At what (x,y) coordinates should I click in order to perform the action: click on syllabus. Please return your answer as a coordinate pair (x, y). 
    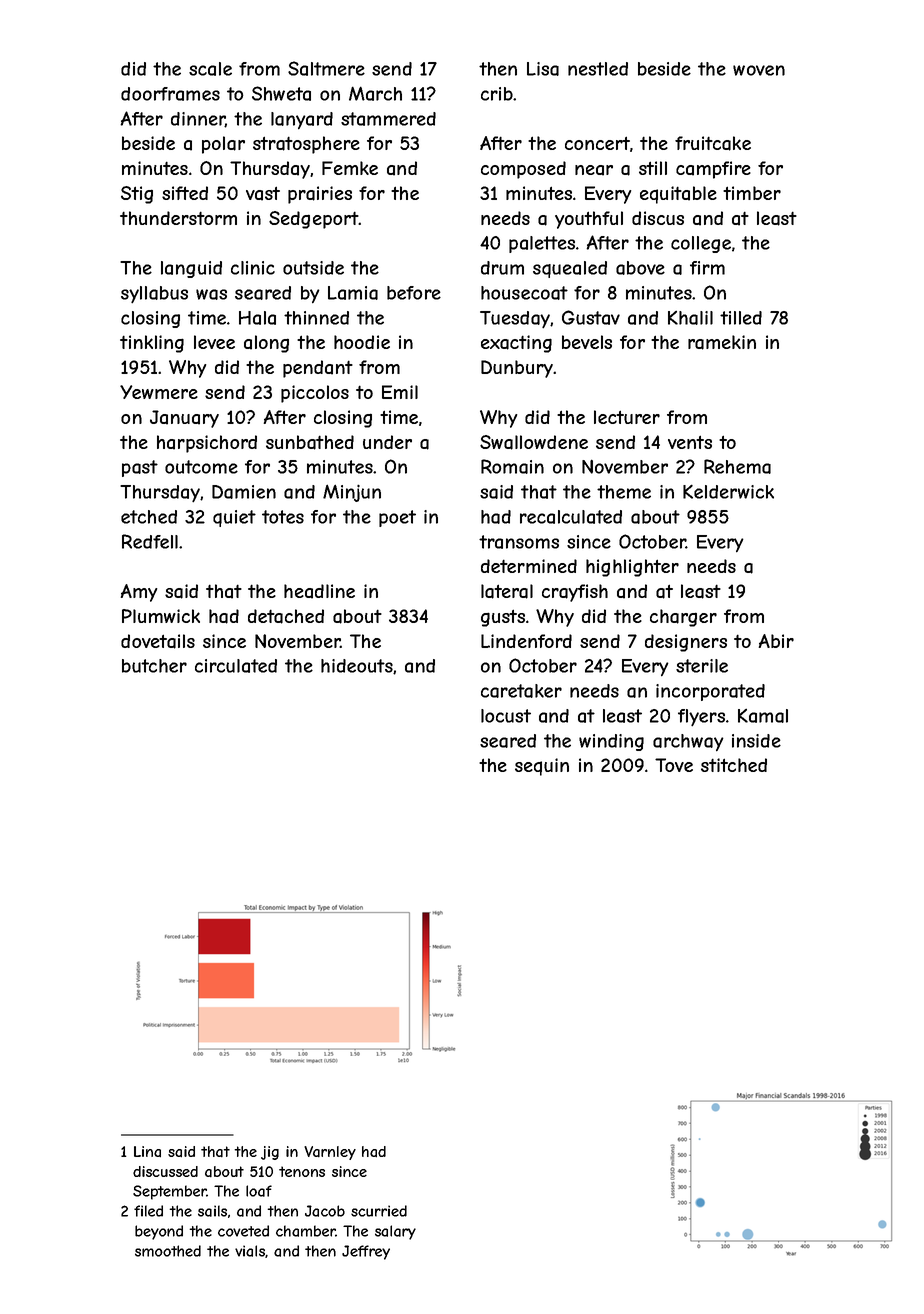
    Looking at the image, I should click on (154, 295).
